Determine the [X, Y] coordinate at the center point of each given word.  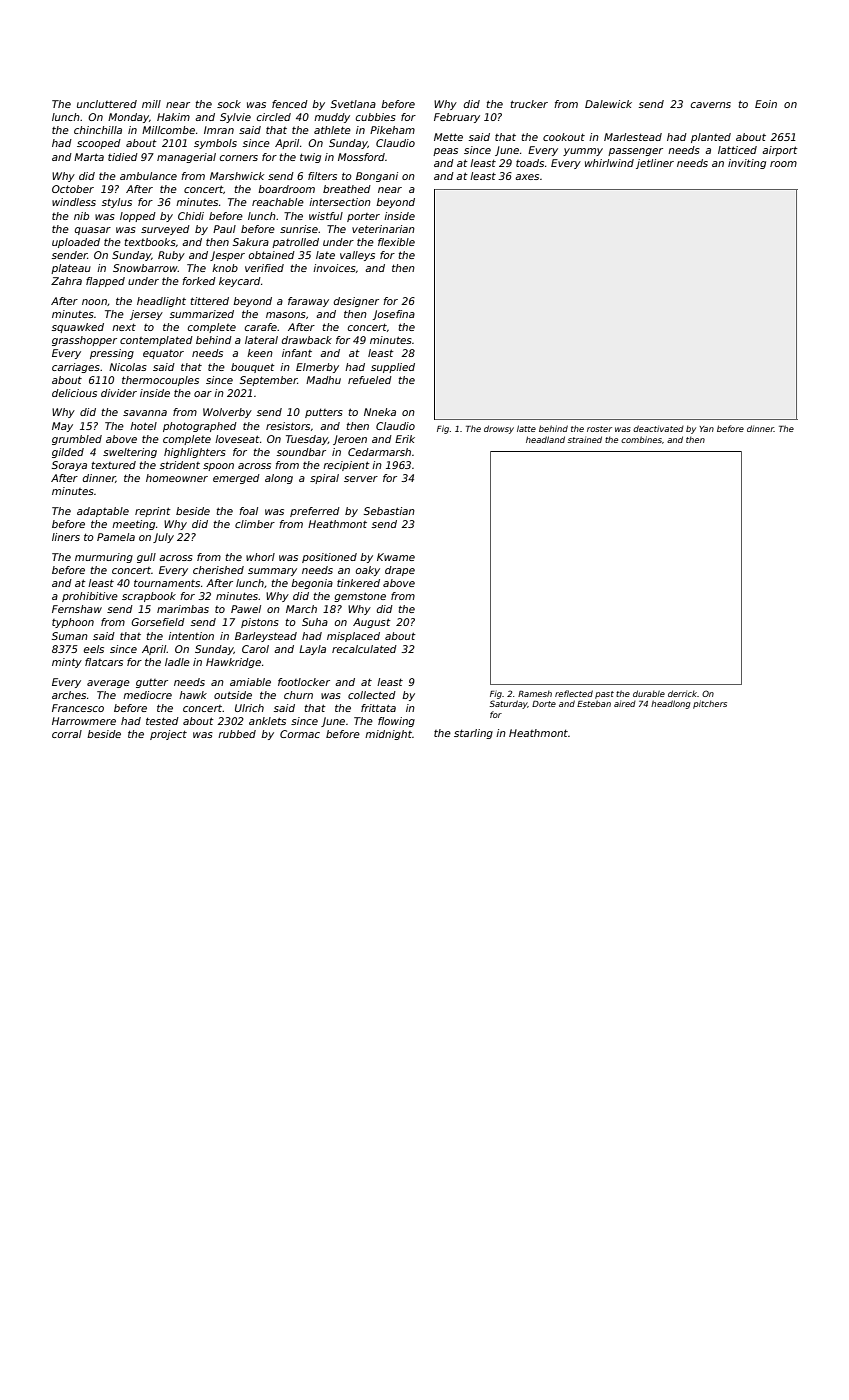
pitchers [710, 704]
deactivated [658, 428]
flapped [105, 282]
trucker [529, 104]
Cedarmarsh [379, 452]
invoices [334, 268]
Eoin [766, 104]
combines [641, 439]
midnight [388, 735]
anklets [267, 721]
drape [400, 571]
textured [113, 465]
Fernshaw [77, 609]
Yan [707, 429]
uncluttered [107, 104]
